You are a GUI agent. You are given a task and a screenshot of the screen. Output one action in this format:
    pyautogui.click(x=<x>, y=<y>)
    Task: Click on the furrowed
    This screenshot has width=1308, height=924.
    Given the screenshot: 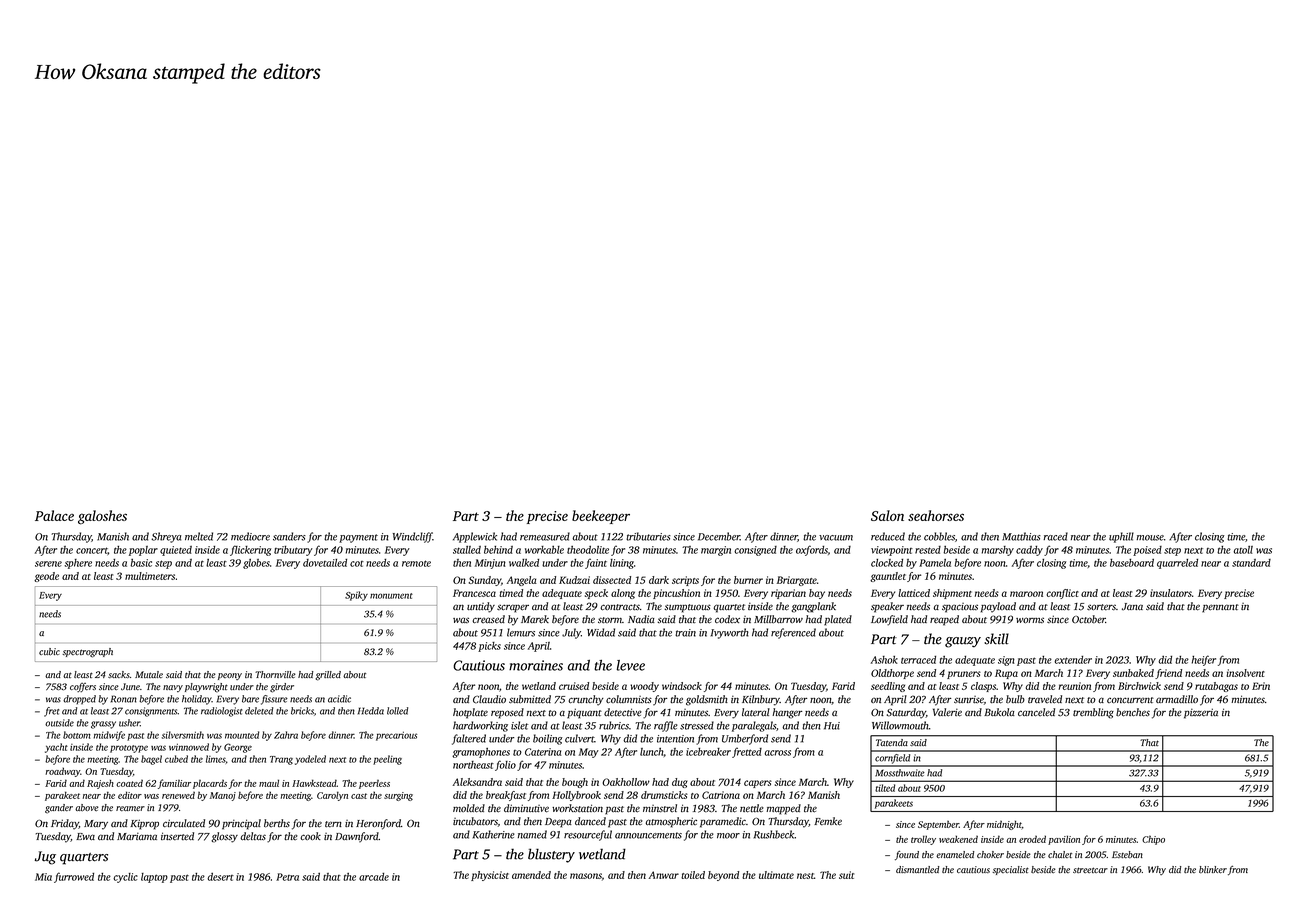 What is the action you would take?
    pyautogui.click(x=74, y=877)
